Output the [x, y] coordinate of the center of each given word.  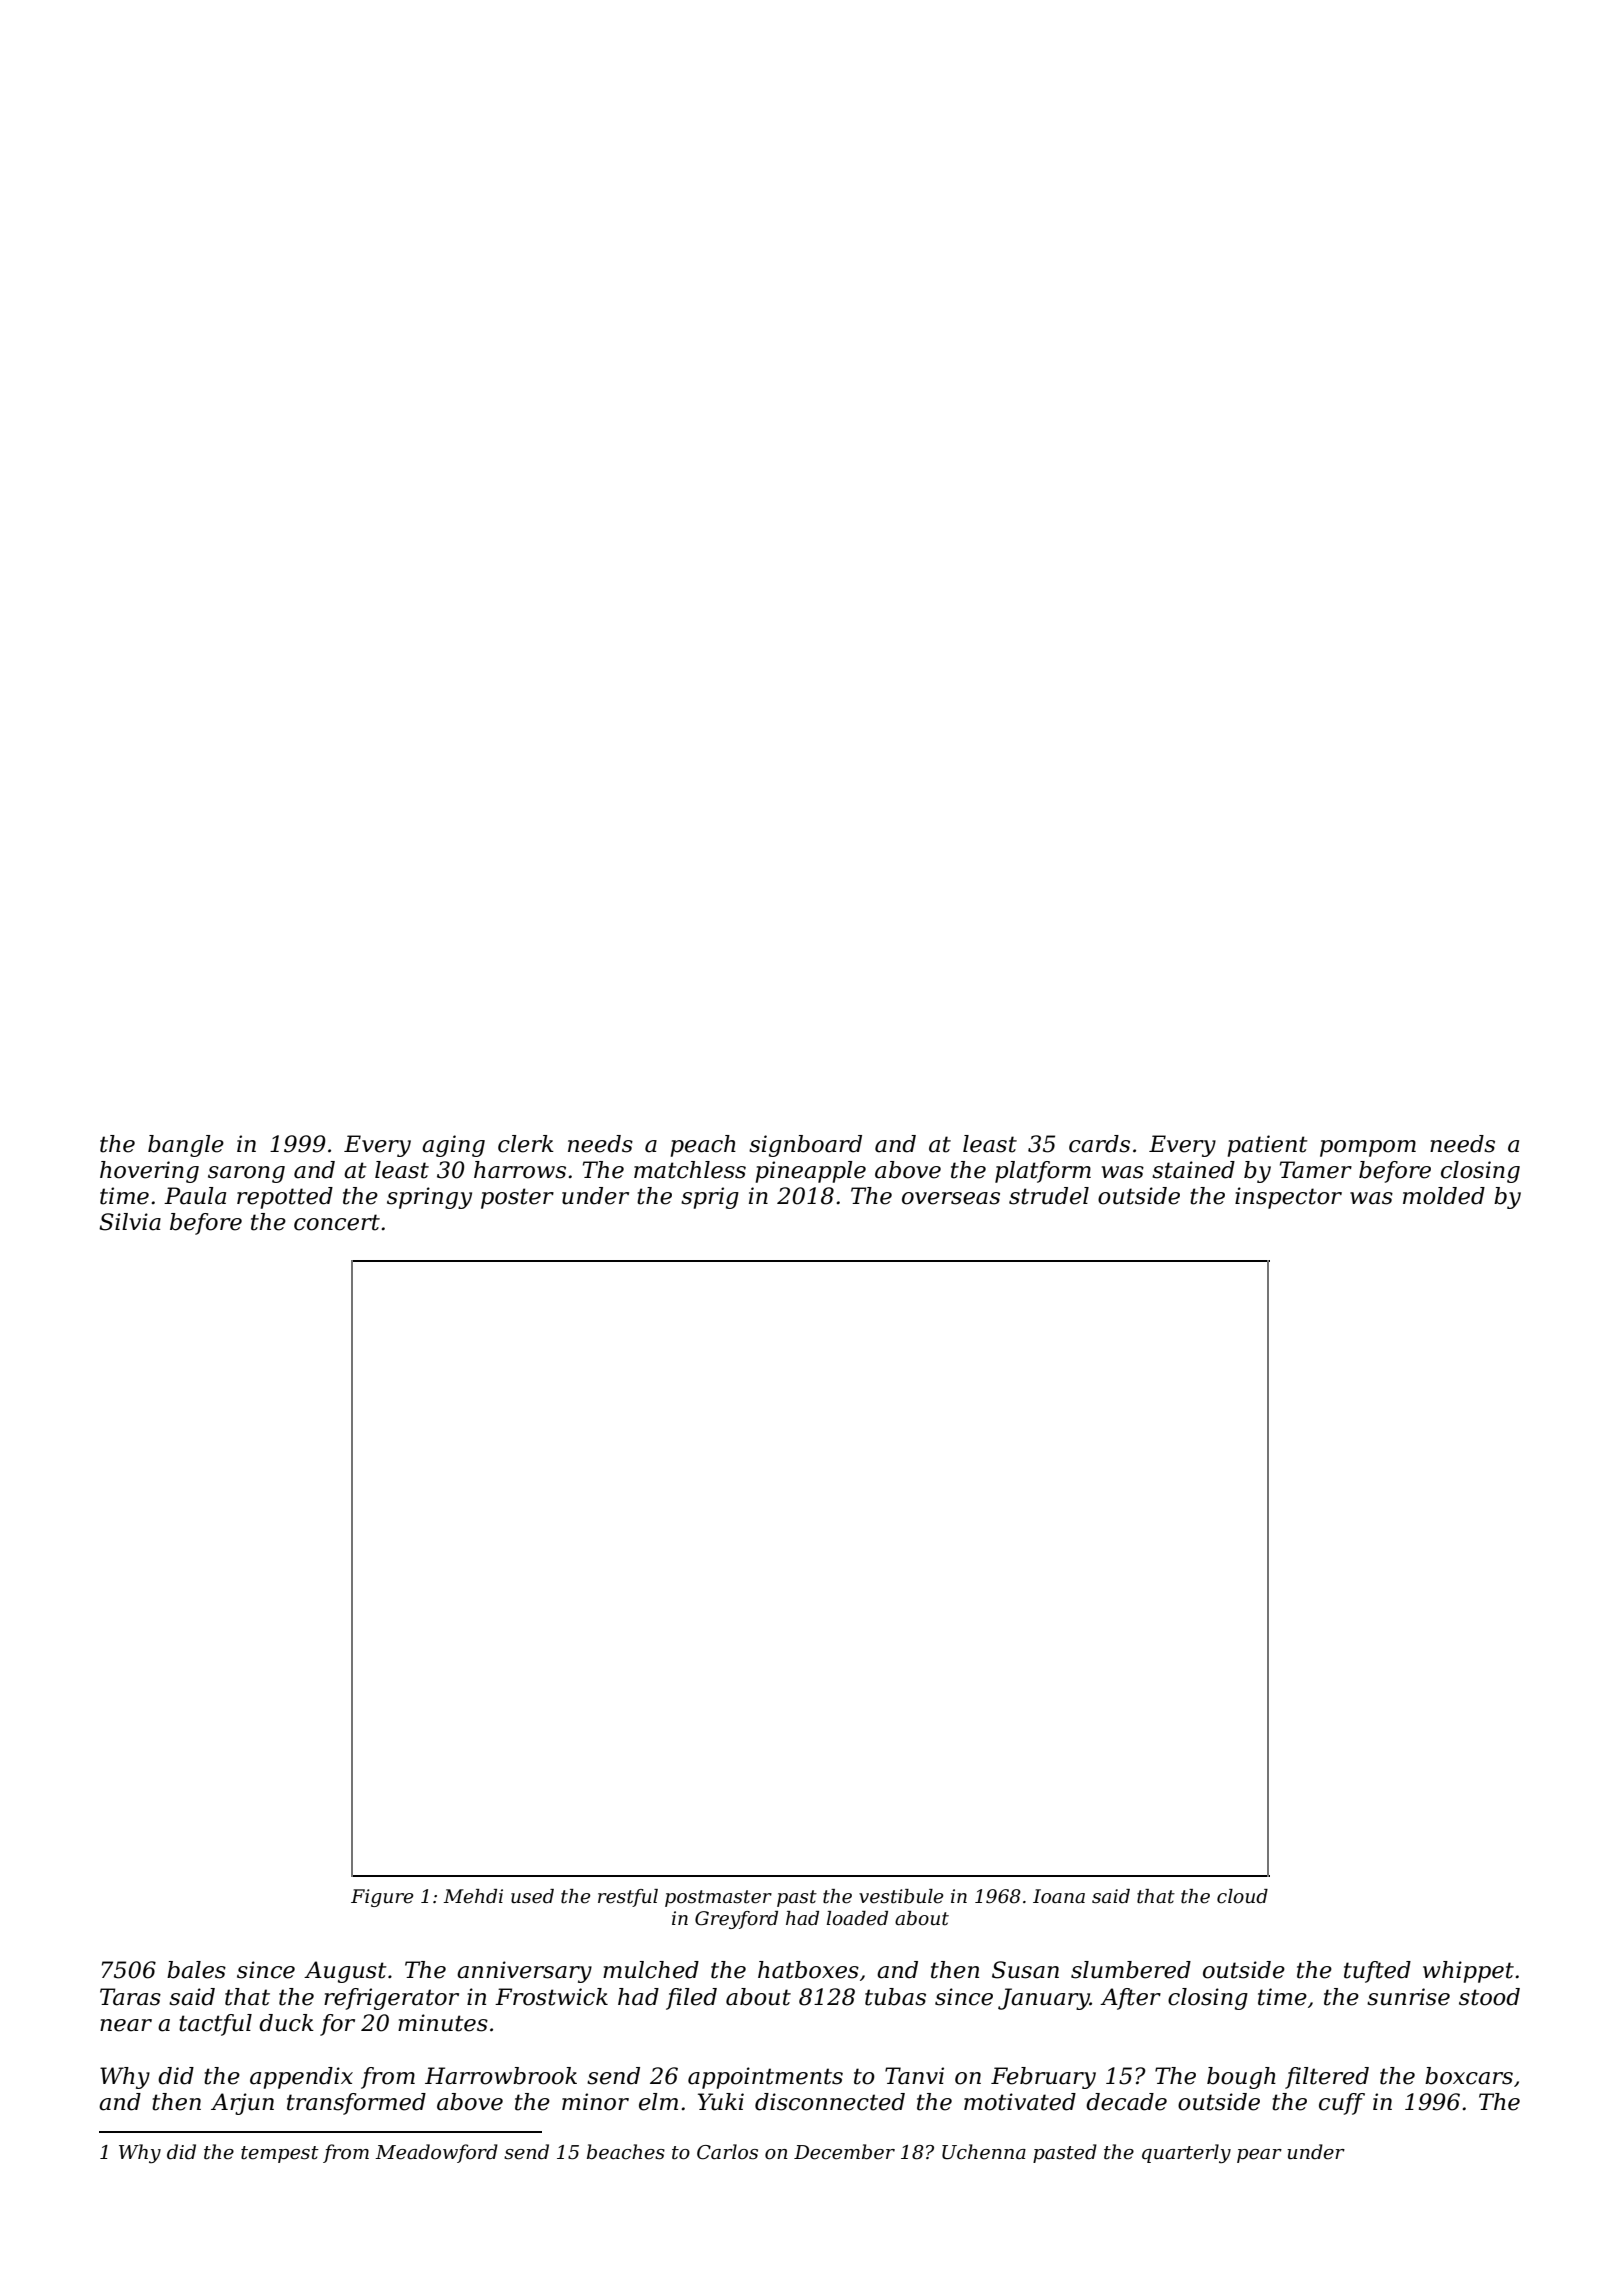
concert [337, 1222]
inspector [1288, 1198]
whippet [1468, 1972]
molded [1444, 1196]
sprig [710, 1198]
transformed [356, 2104]
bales [196, 1970]
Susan [1025, 1970]
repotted [285, 1198]
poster [517, 1198]
